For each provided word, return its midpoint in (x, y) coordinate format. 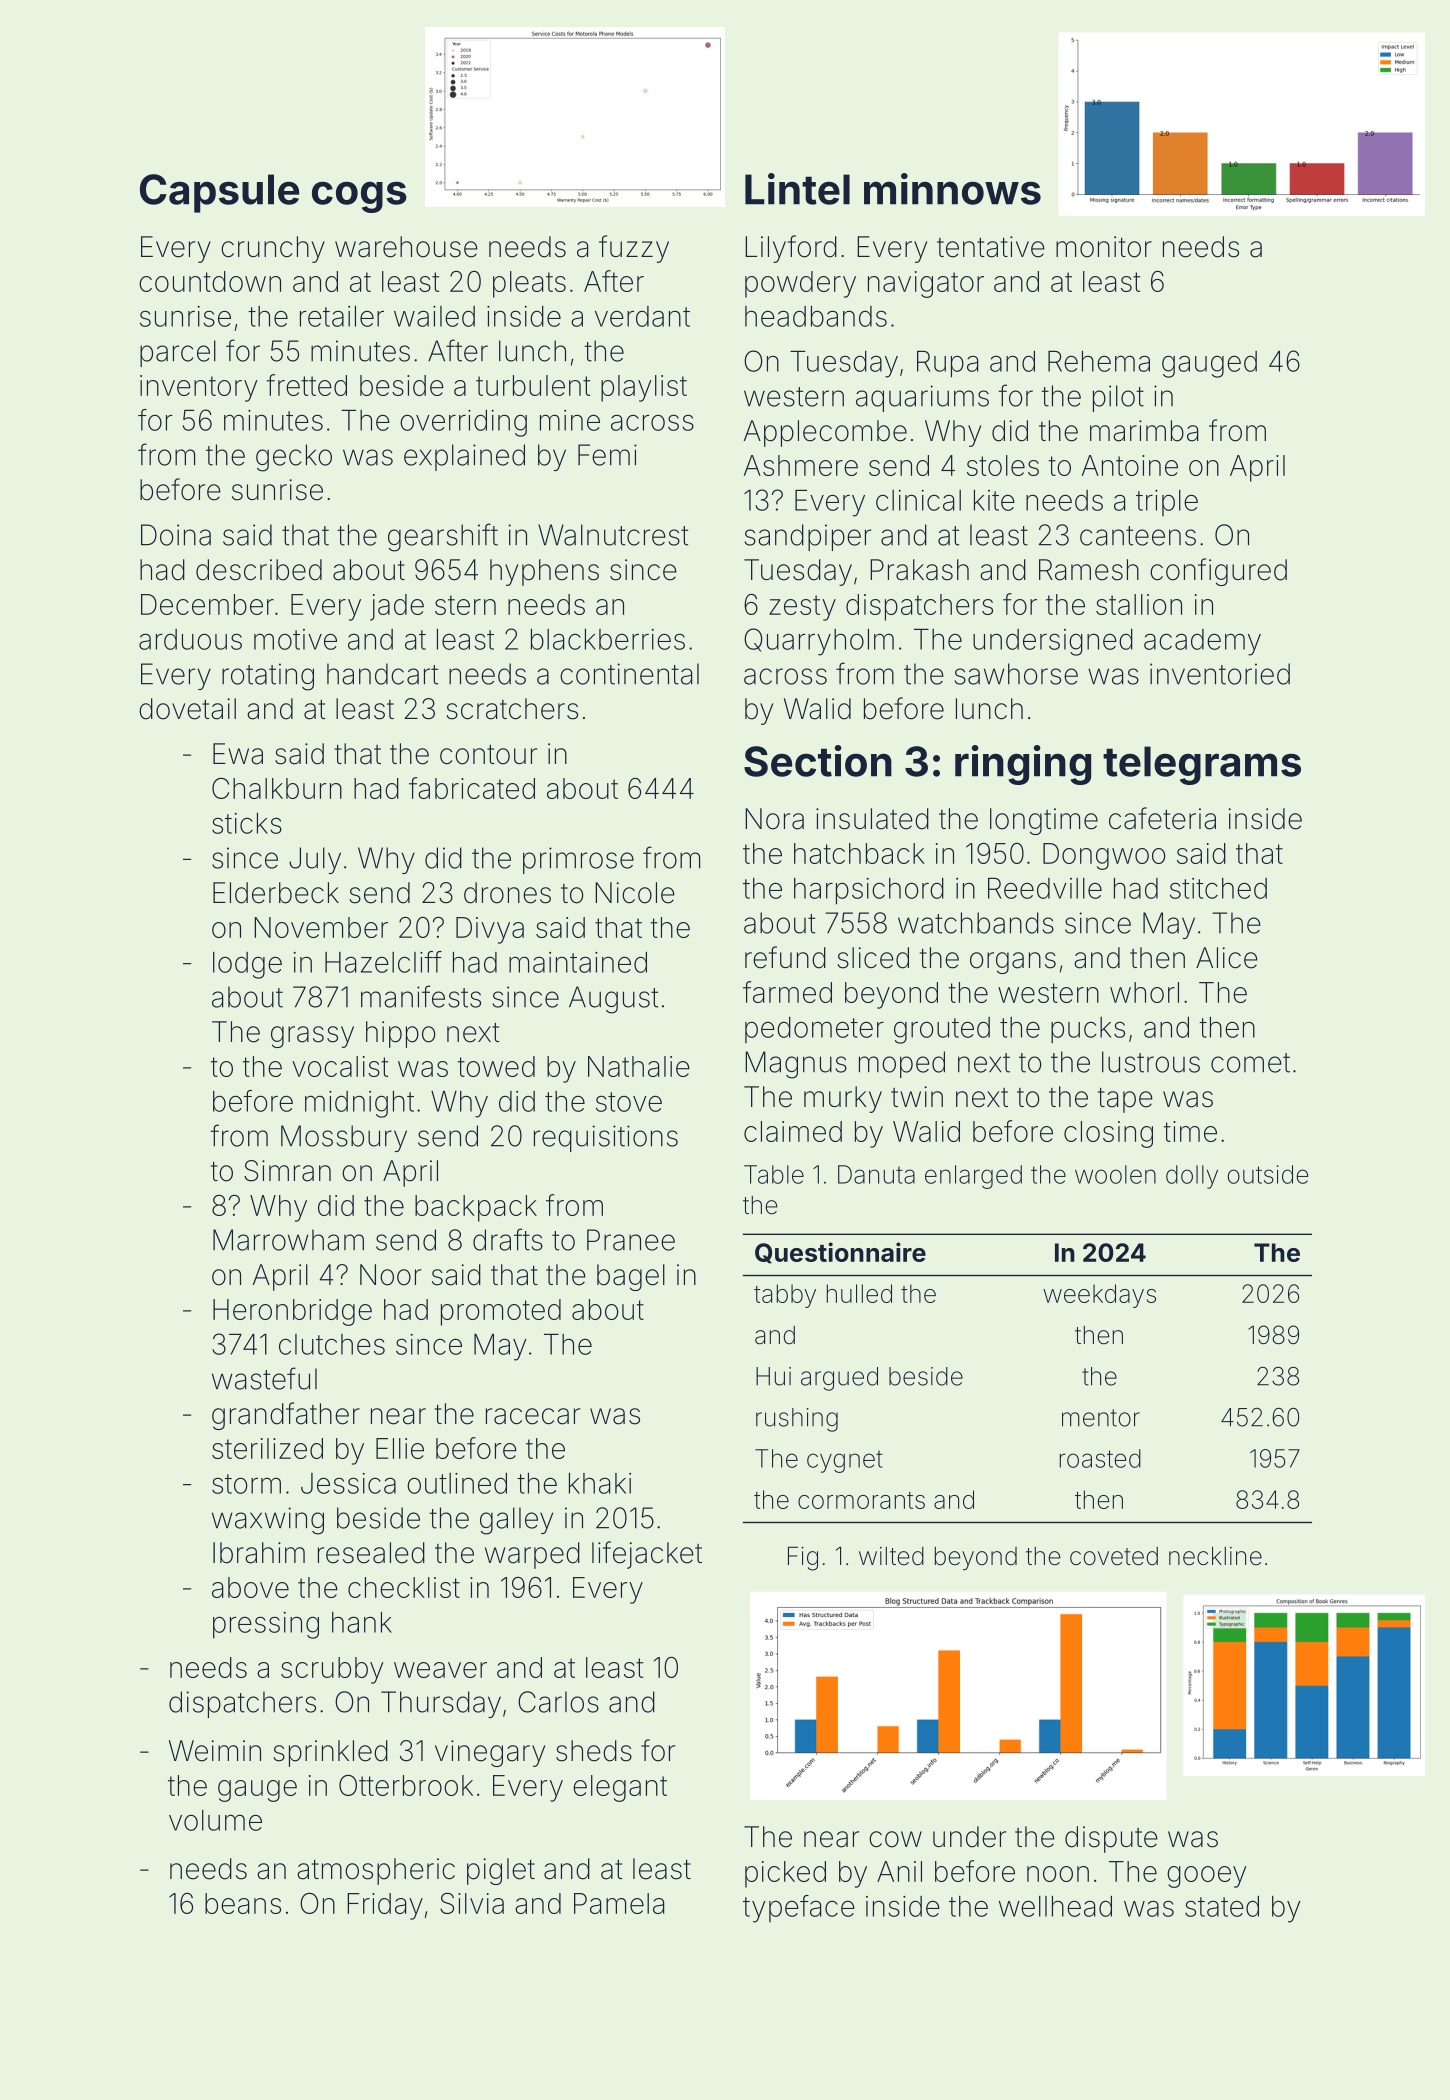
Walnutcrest (613, 535)
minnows (952, 189)
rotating (268, 677)
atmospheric (376, 1871)
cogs (359, 197)
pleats (529, 284)
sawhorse (1016, 674)
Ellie (400, 1448)
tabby (785, 1296)
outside (1268, 1174)
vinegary (490, 1753)
